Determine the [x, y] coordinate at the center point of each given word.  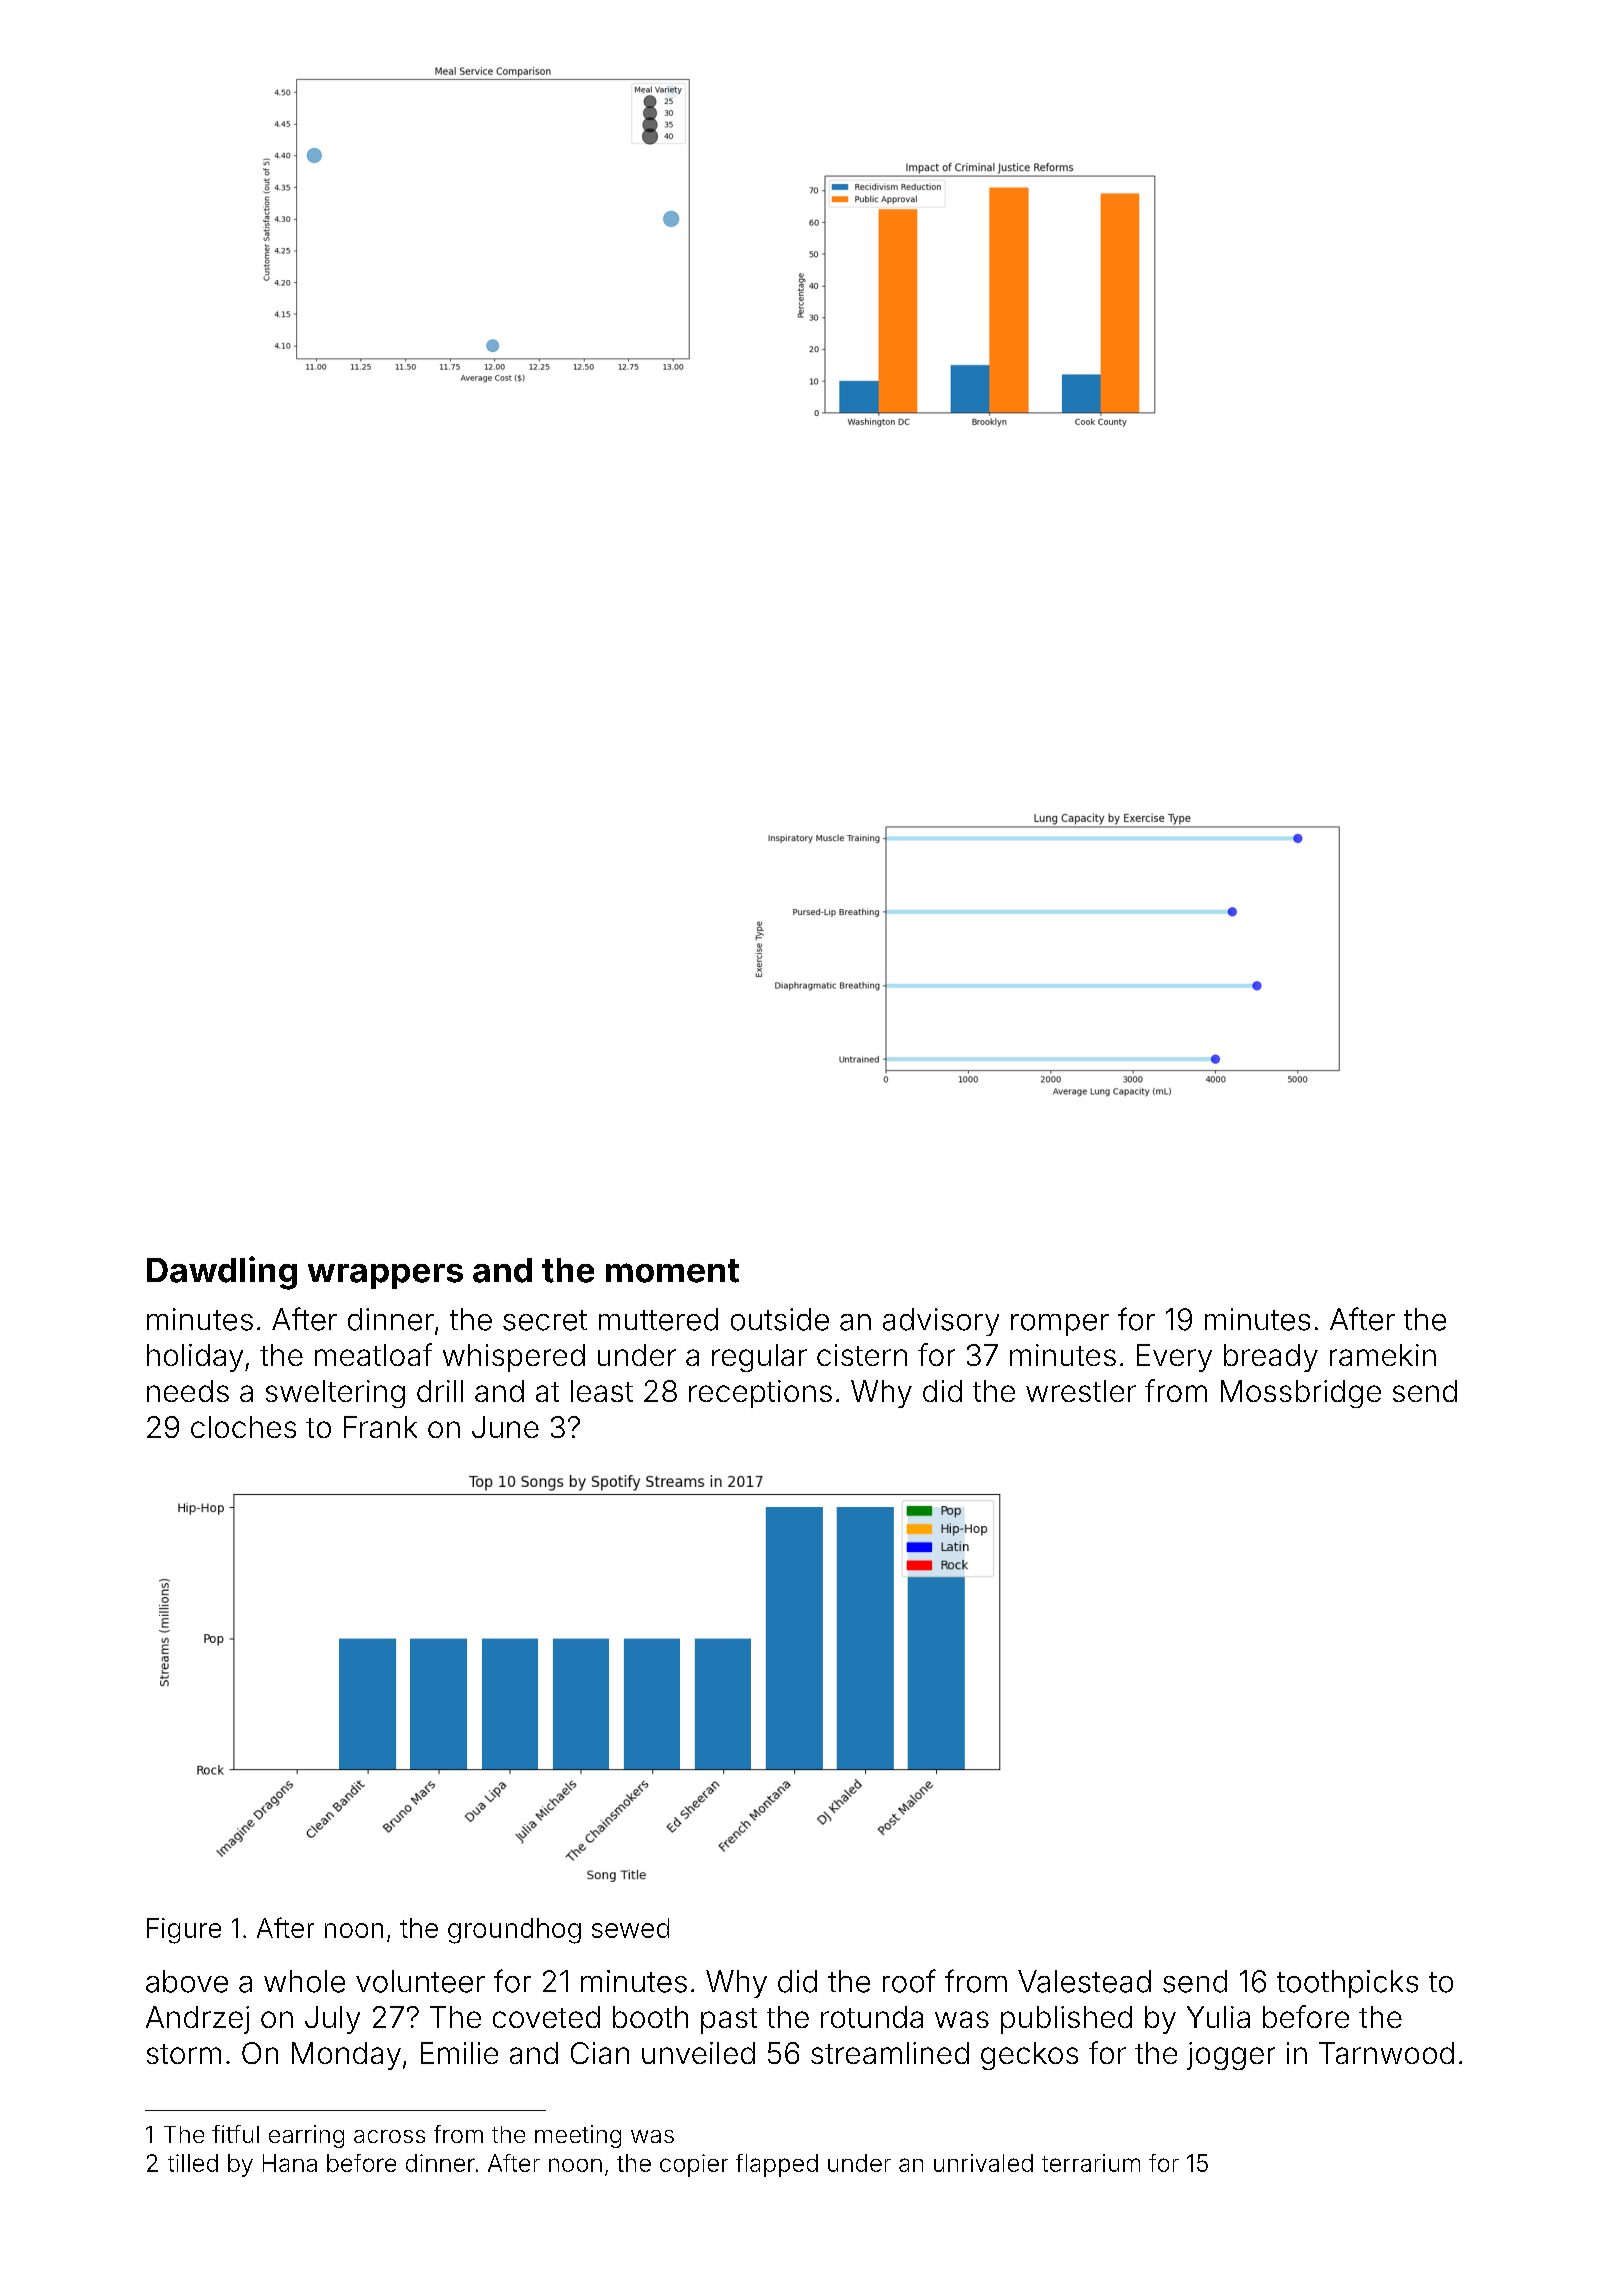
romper [1060, 1325]
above [187, 1981]
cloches [243, 1427]
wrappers [385, 1276]
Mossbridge [1301, 1394]
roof [909, 1981]
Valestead [1084, 1981]
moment [672, 1271]
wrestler [1081, 1391]
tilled [193, 2163]
